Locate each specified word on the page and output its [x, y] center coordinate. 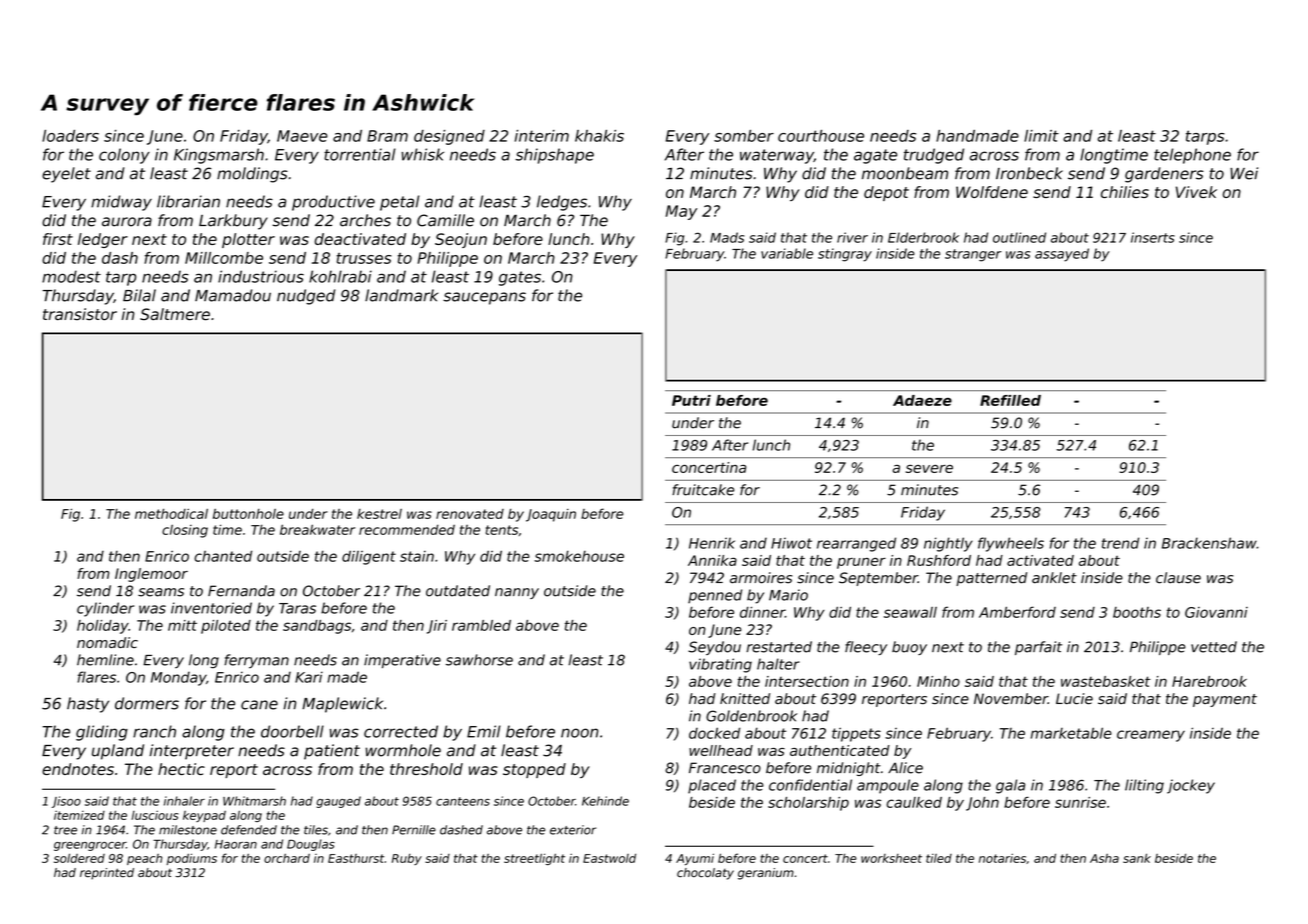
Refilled [1010, 400]
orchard [287, 858]
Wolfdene [992, 192]
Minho [938, 681]
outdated [458, 591]
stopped [534, 770]
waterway [777, 156]
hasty [88, 705]
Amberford [1017, 612]
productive [333, 203]
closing [185, 531]
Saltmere [175, 314]
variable [787, 253]
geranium [766, 874]
